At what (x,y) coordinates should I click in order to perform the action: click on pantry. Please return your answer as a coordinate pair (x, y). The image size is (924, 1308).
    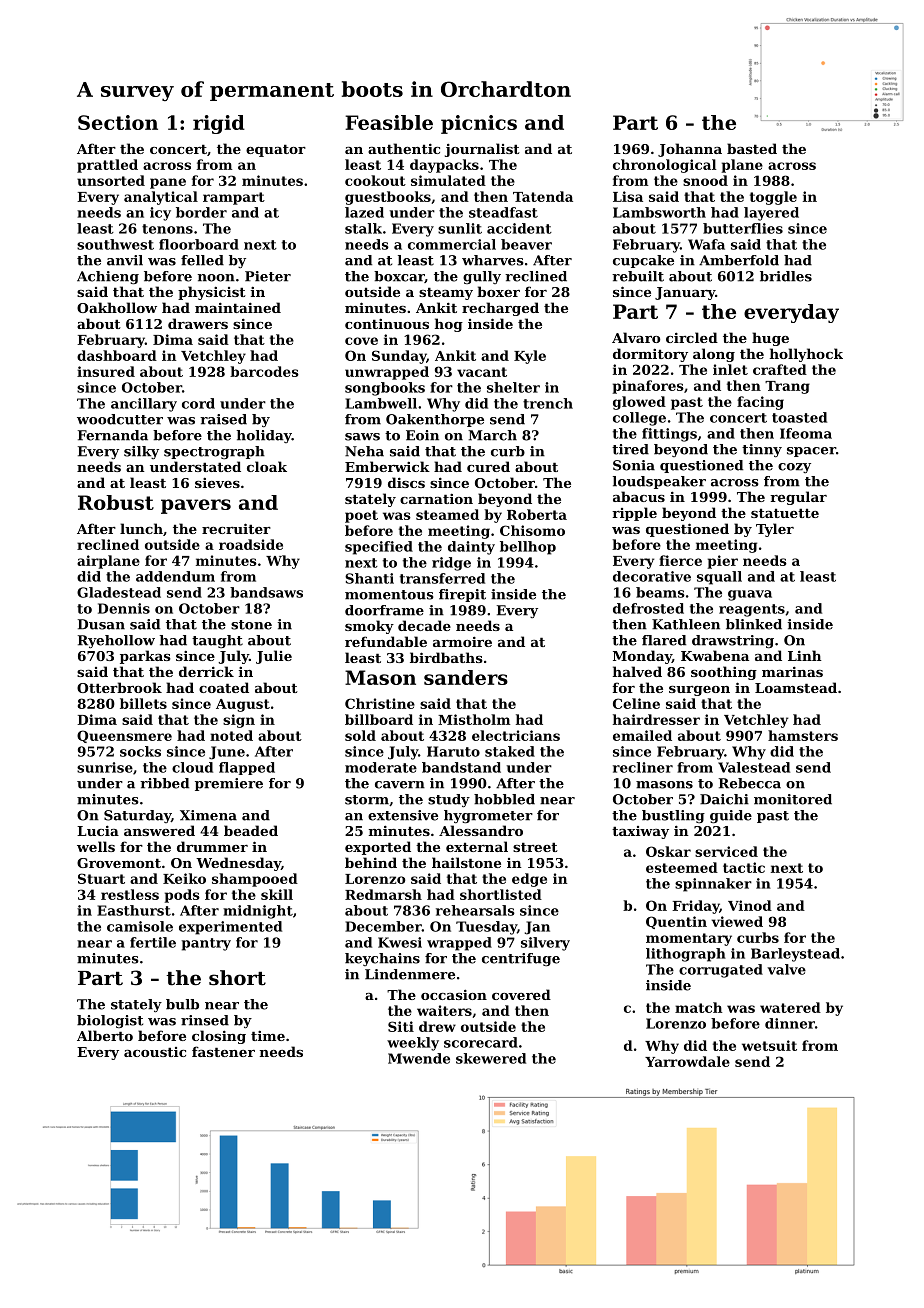
    Looking at the image, I should click on (206, 944).
